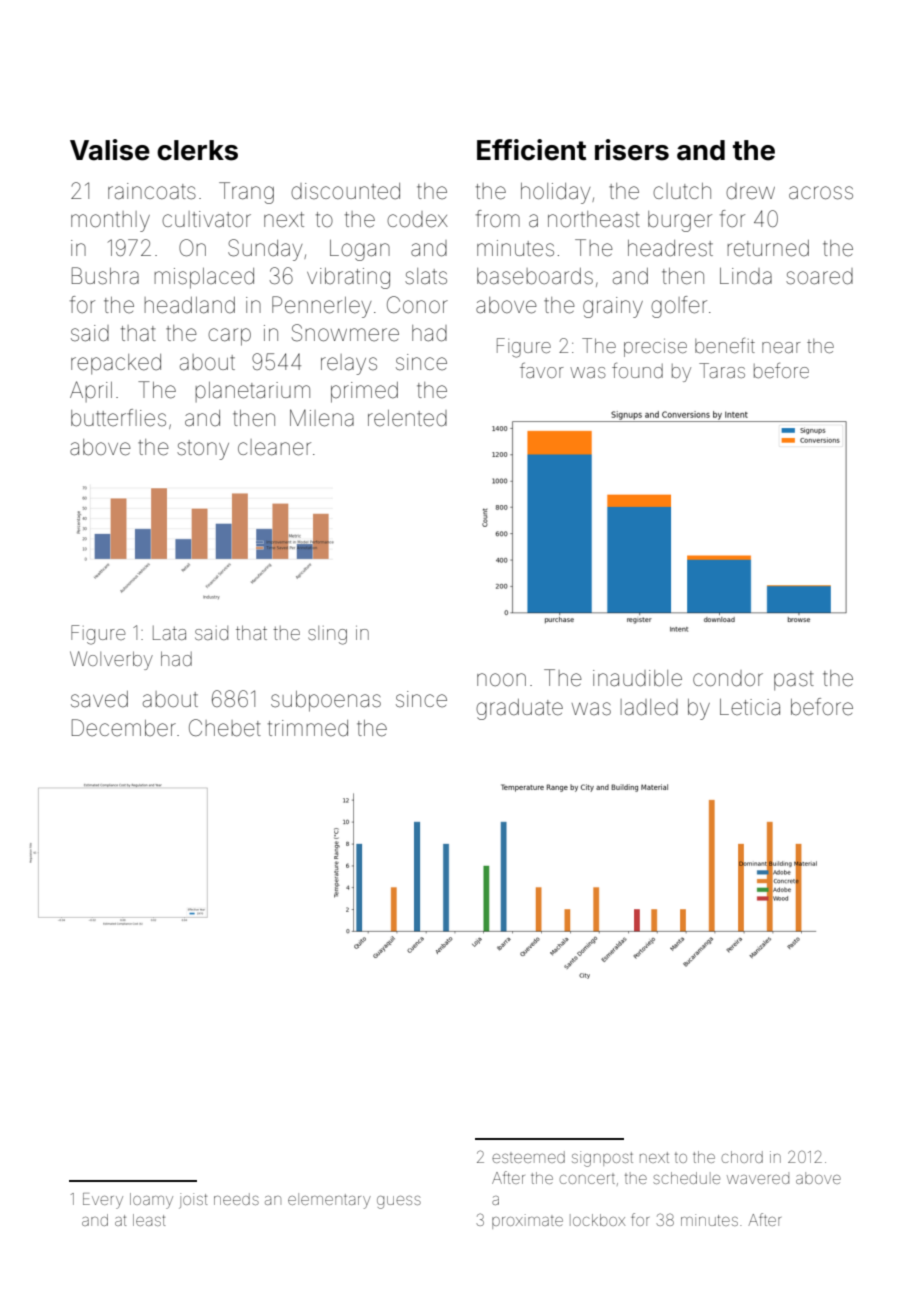 This image has height=1311, width=924. Describe the element at coordinates (110, 150) in the image. I see `Valise` at that location.
